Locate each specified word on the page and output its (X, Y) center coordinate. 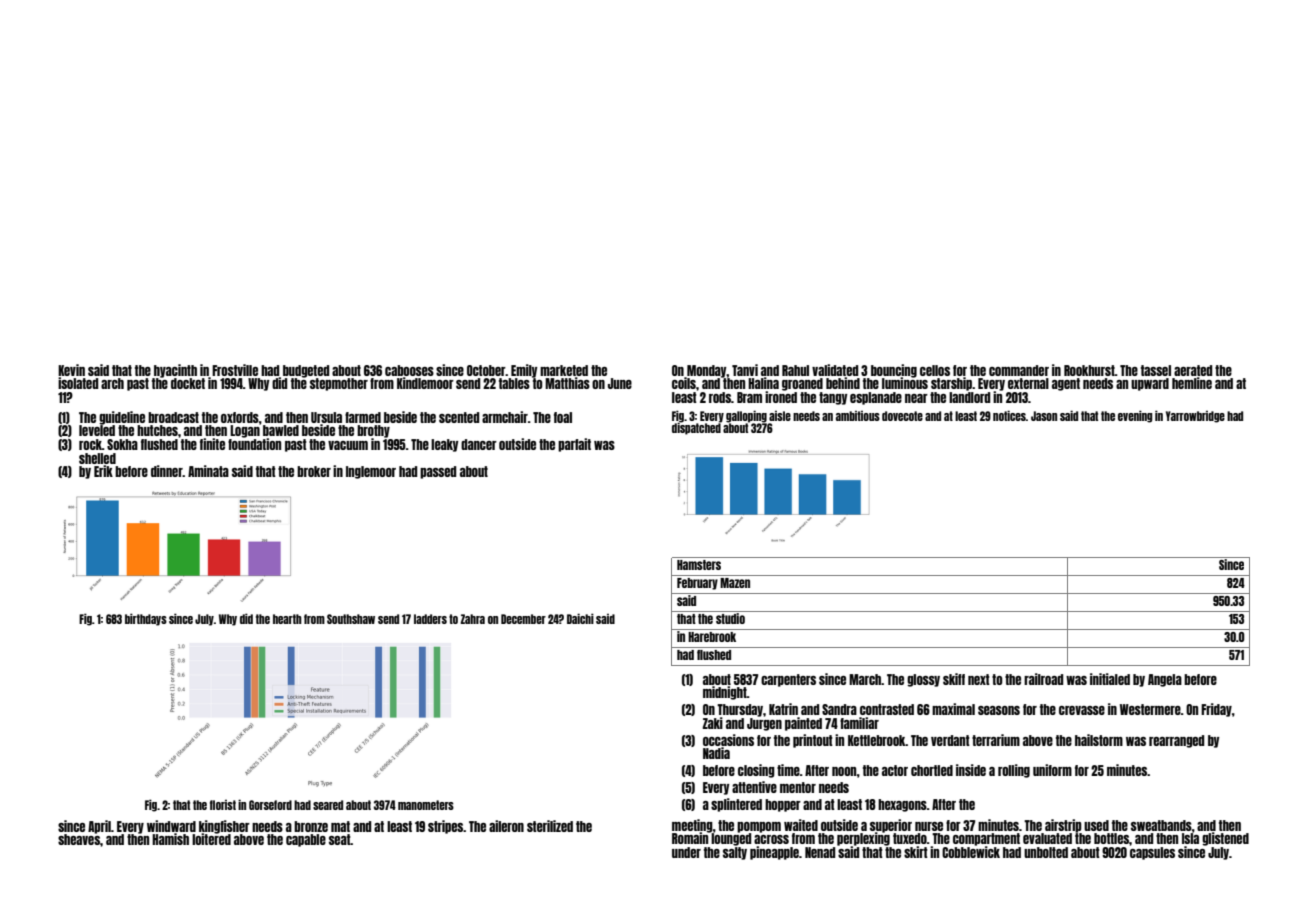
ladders (430, 619)
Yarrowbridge (1195, 417)
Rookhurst (1089, 370)
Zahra (472, 619)
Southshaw (351, 619)
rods (720, 397)
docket (188, 383)
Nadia (716, 753)
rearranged (1176, 741)
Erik (103, 471)
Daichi (580, 618)
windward (171, 826)
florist (223, 805)
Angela (1165, 680)
